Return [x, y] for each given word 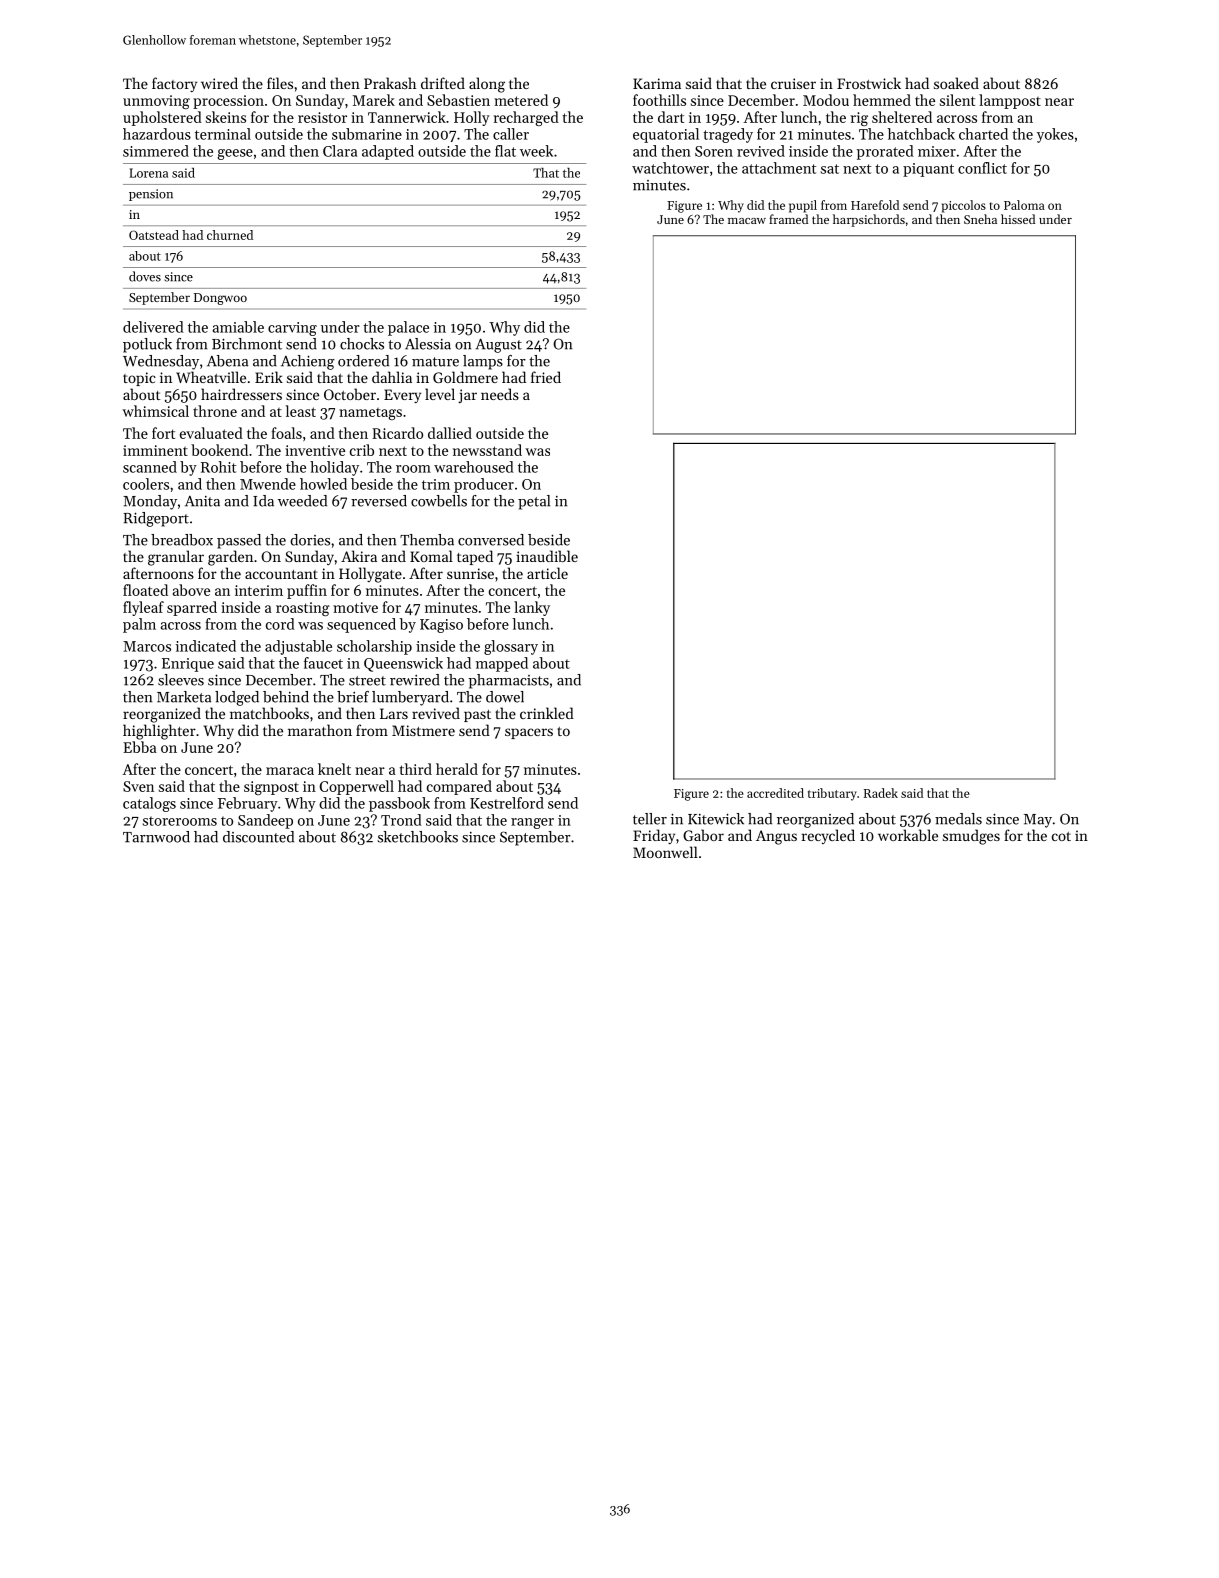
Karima [657, 83]
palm [139, 625]
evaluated [211, 433]
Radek [881, 793]
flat [505, 151]
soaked [956, 83]
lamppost [1010, 101]
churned [230, 235]
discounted [258, 837]
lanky [532, 608]
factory [174, 84]
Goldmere [465, 377]
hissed [1018, 219]
